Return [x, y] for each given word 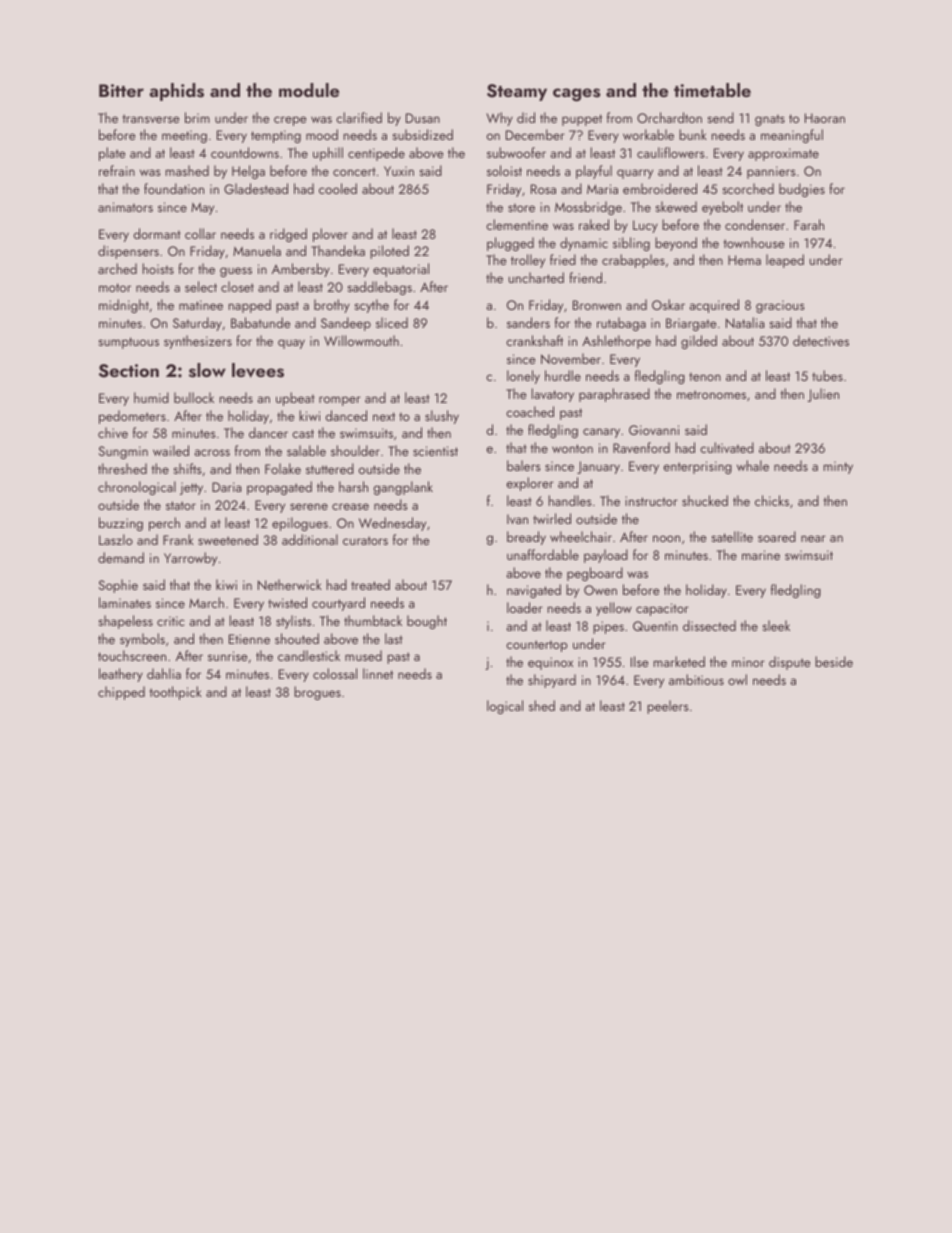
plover [330, 235]
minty [838, 467]
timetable [712, 90]
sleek [776, 625]
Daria [226, 487]
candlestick [309, 655]
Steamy [517, 92]
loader [525, 607]
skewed [676, 206]
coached [530, 411]
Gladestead [256, 188]
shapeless [125, 622]
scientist [435, 451]
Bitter [121, 90]
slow [207, 370]
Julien [823, 395]
